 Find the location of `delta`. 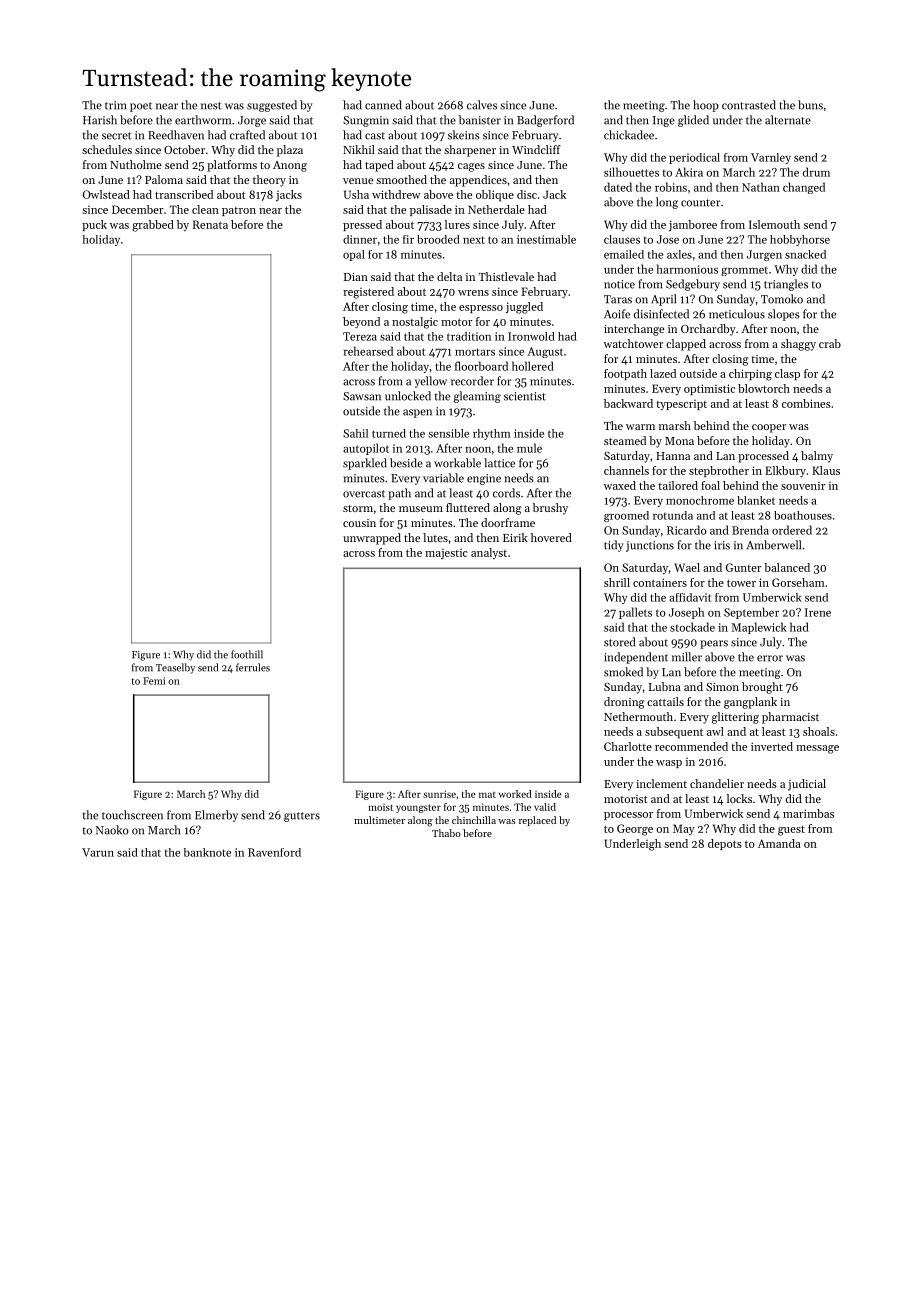

delta is located at coordinates (449, 276).
